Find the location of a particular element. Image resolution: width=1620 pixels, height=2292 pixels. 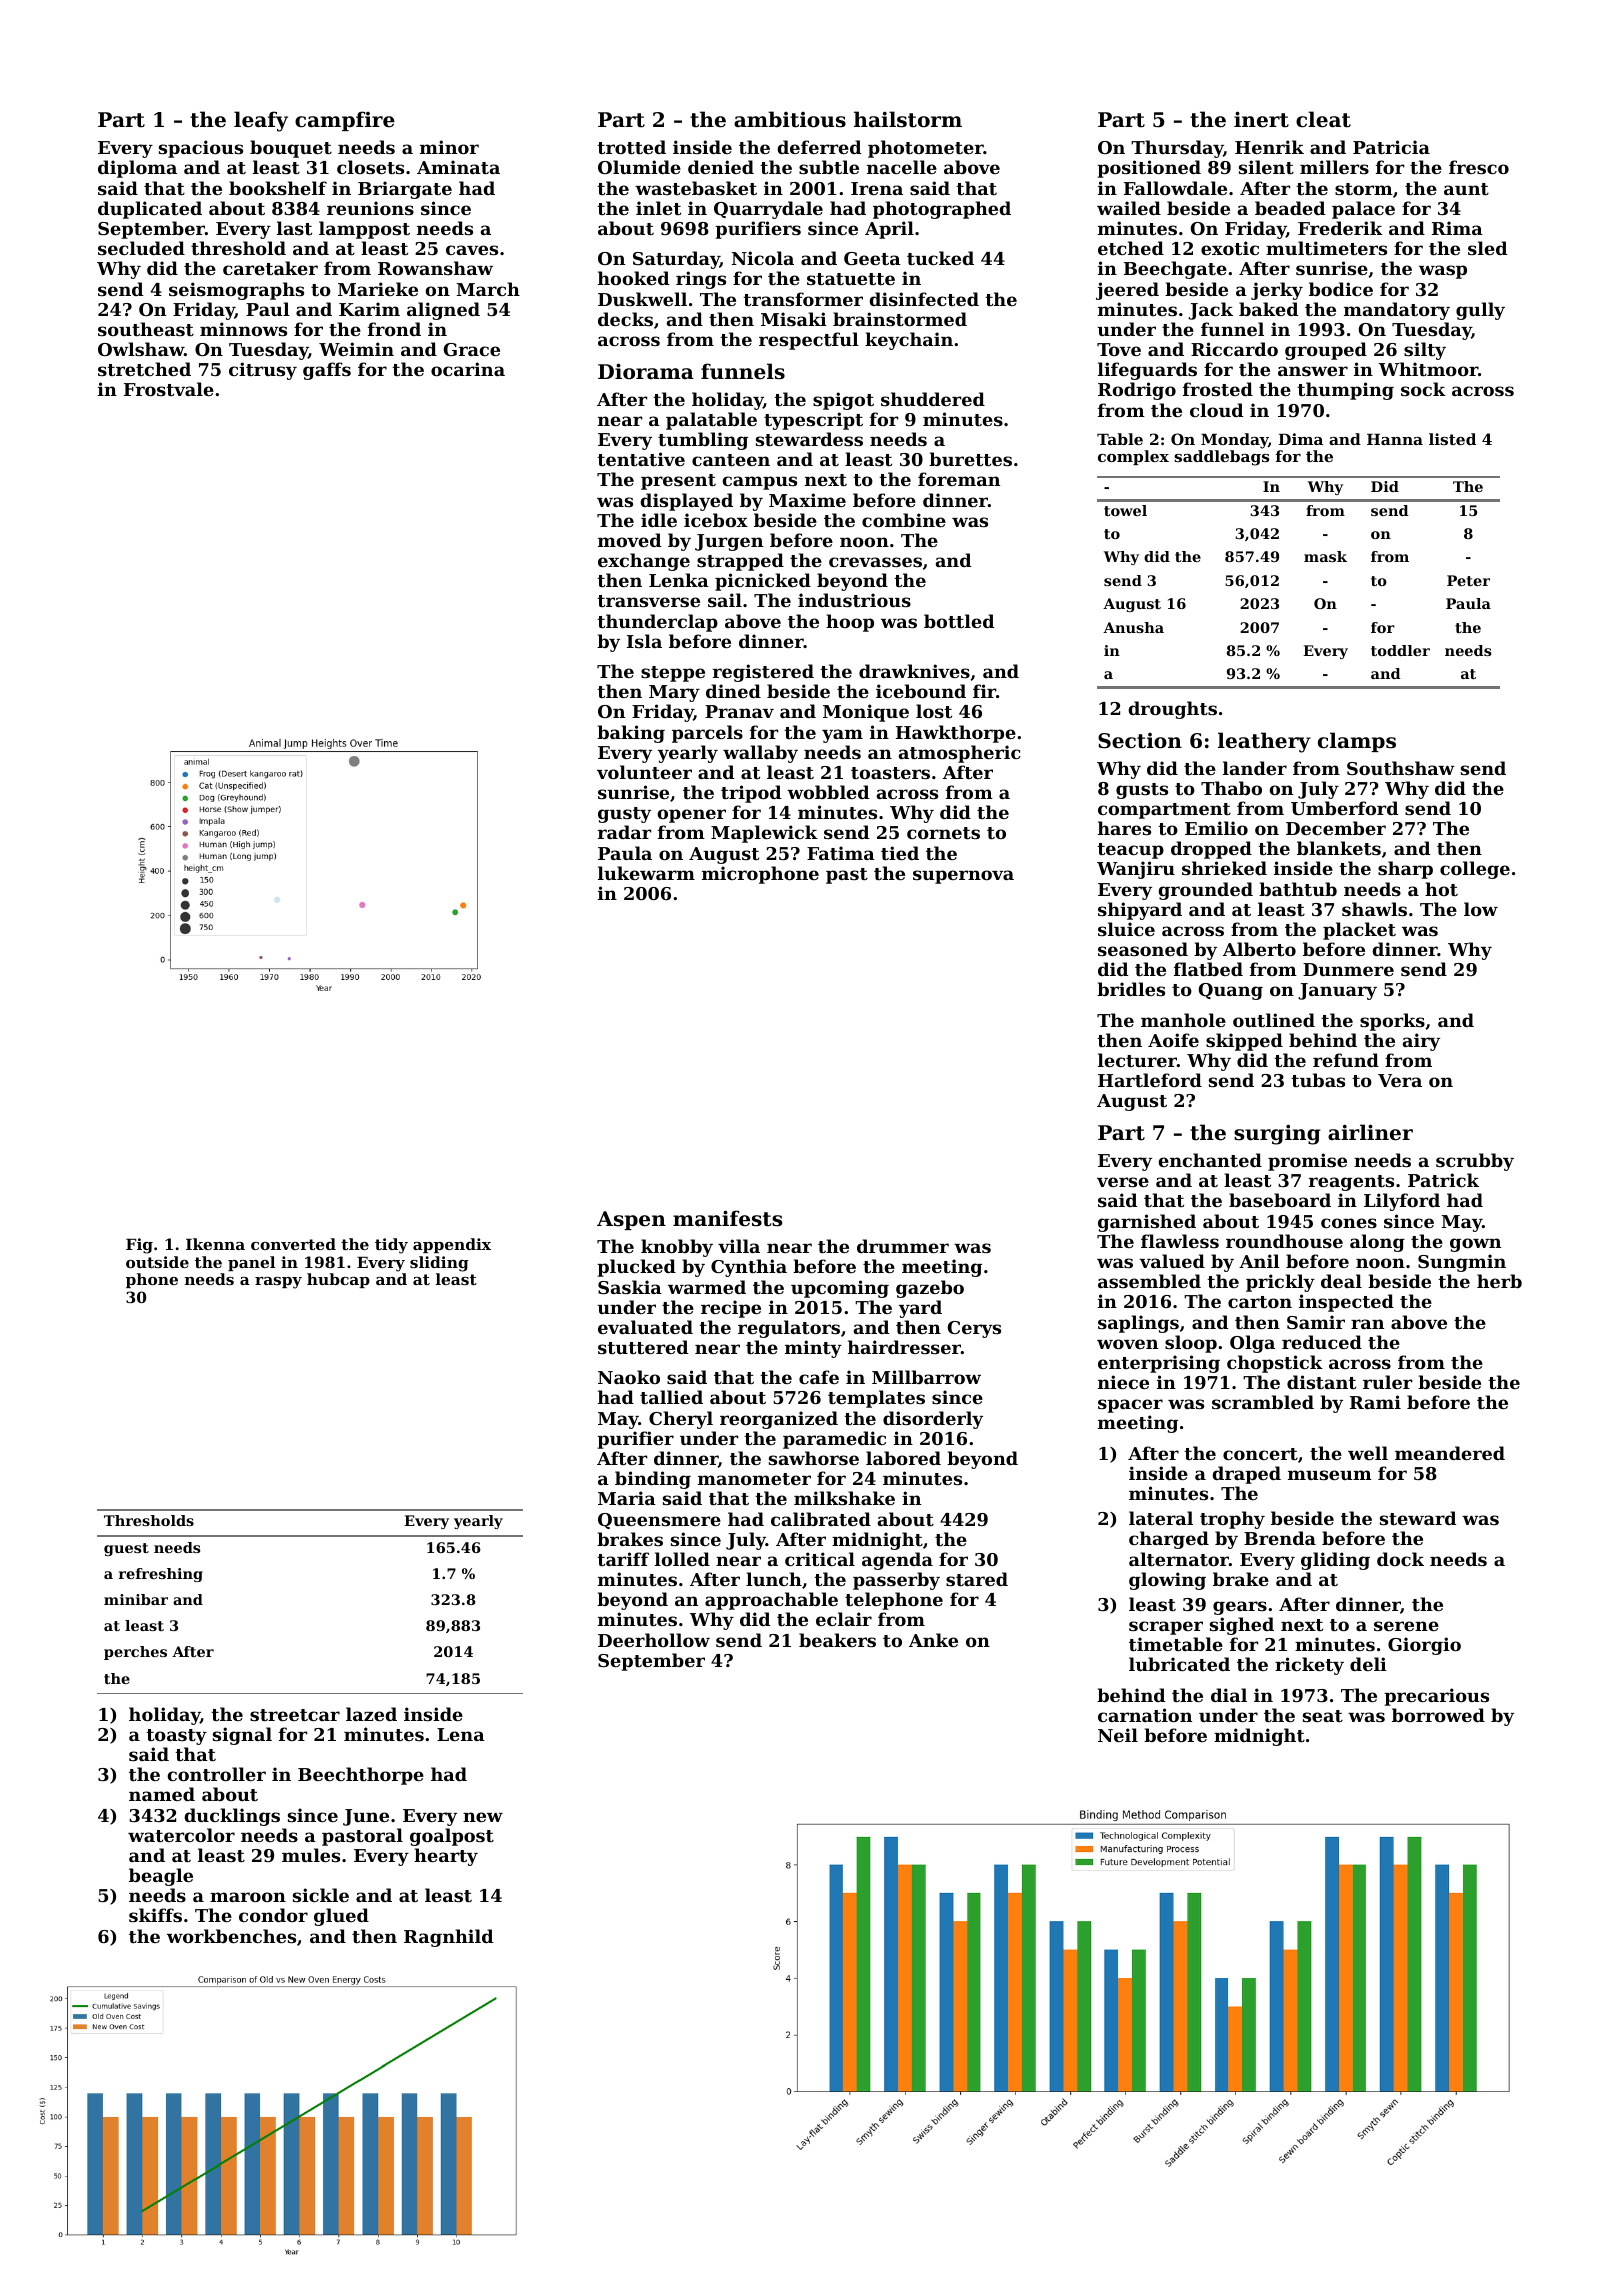

caretaker is located at coordinates (270, 268).
